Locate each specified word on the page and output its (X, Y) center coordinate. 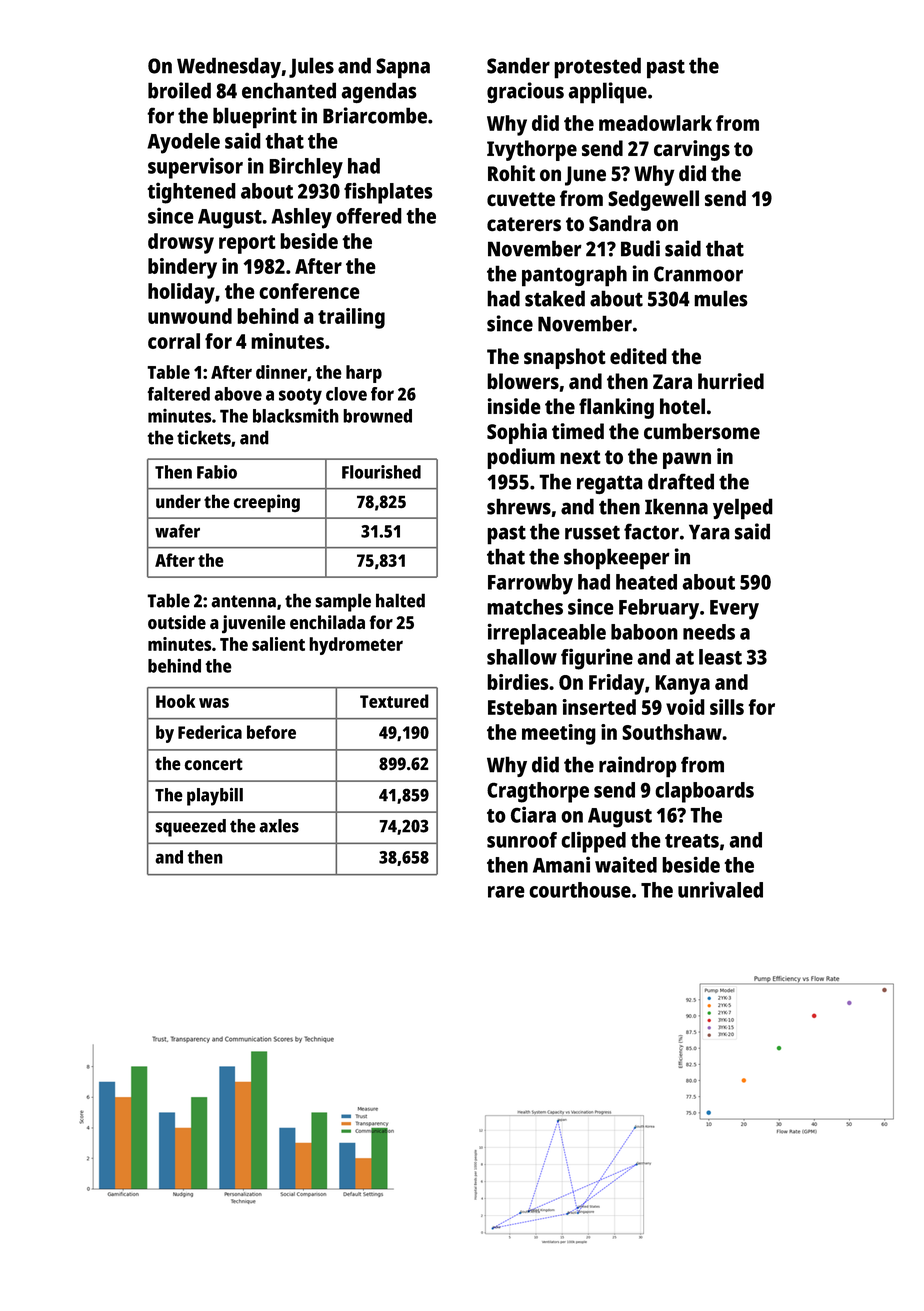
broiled (179, 90)
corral (174, 341)
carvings (692, 150)
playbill (215, 797)
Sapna (403, 68)
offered (369, 216)
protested (597, 68)
